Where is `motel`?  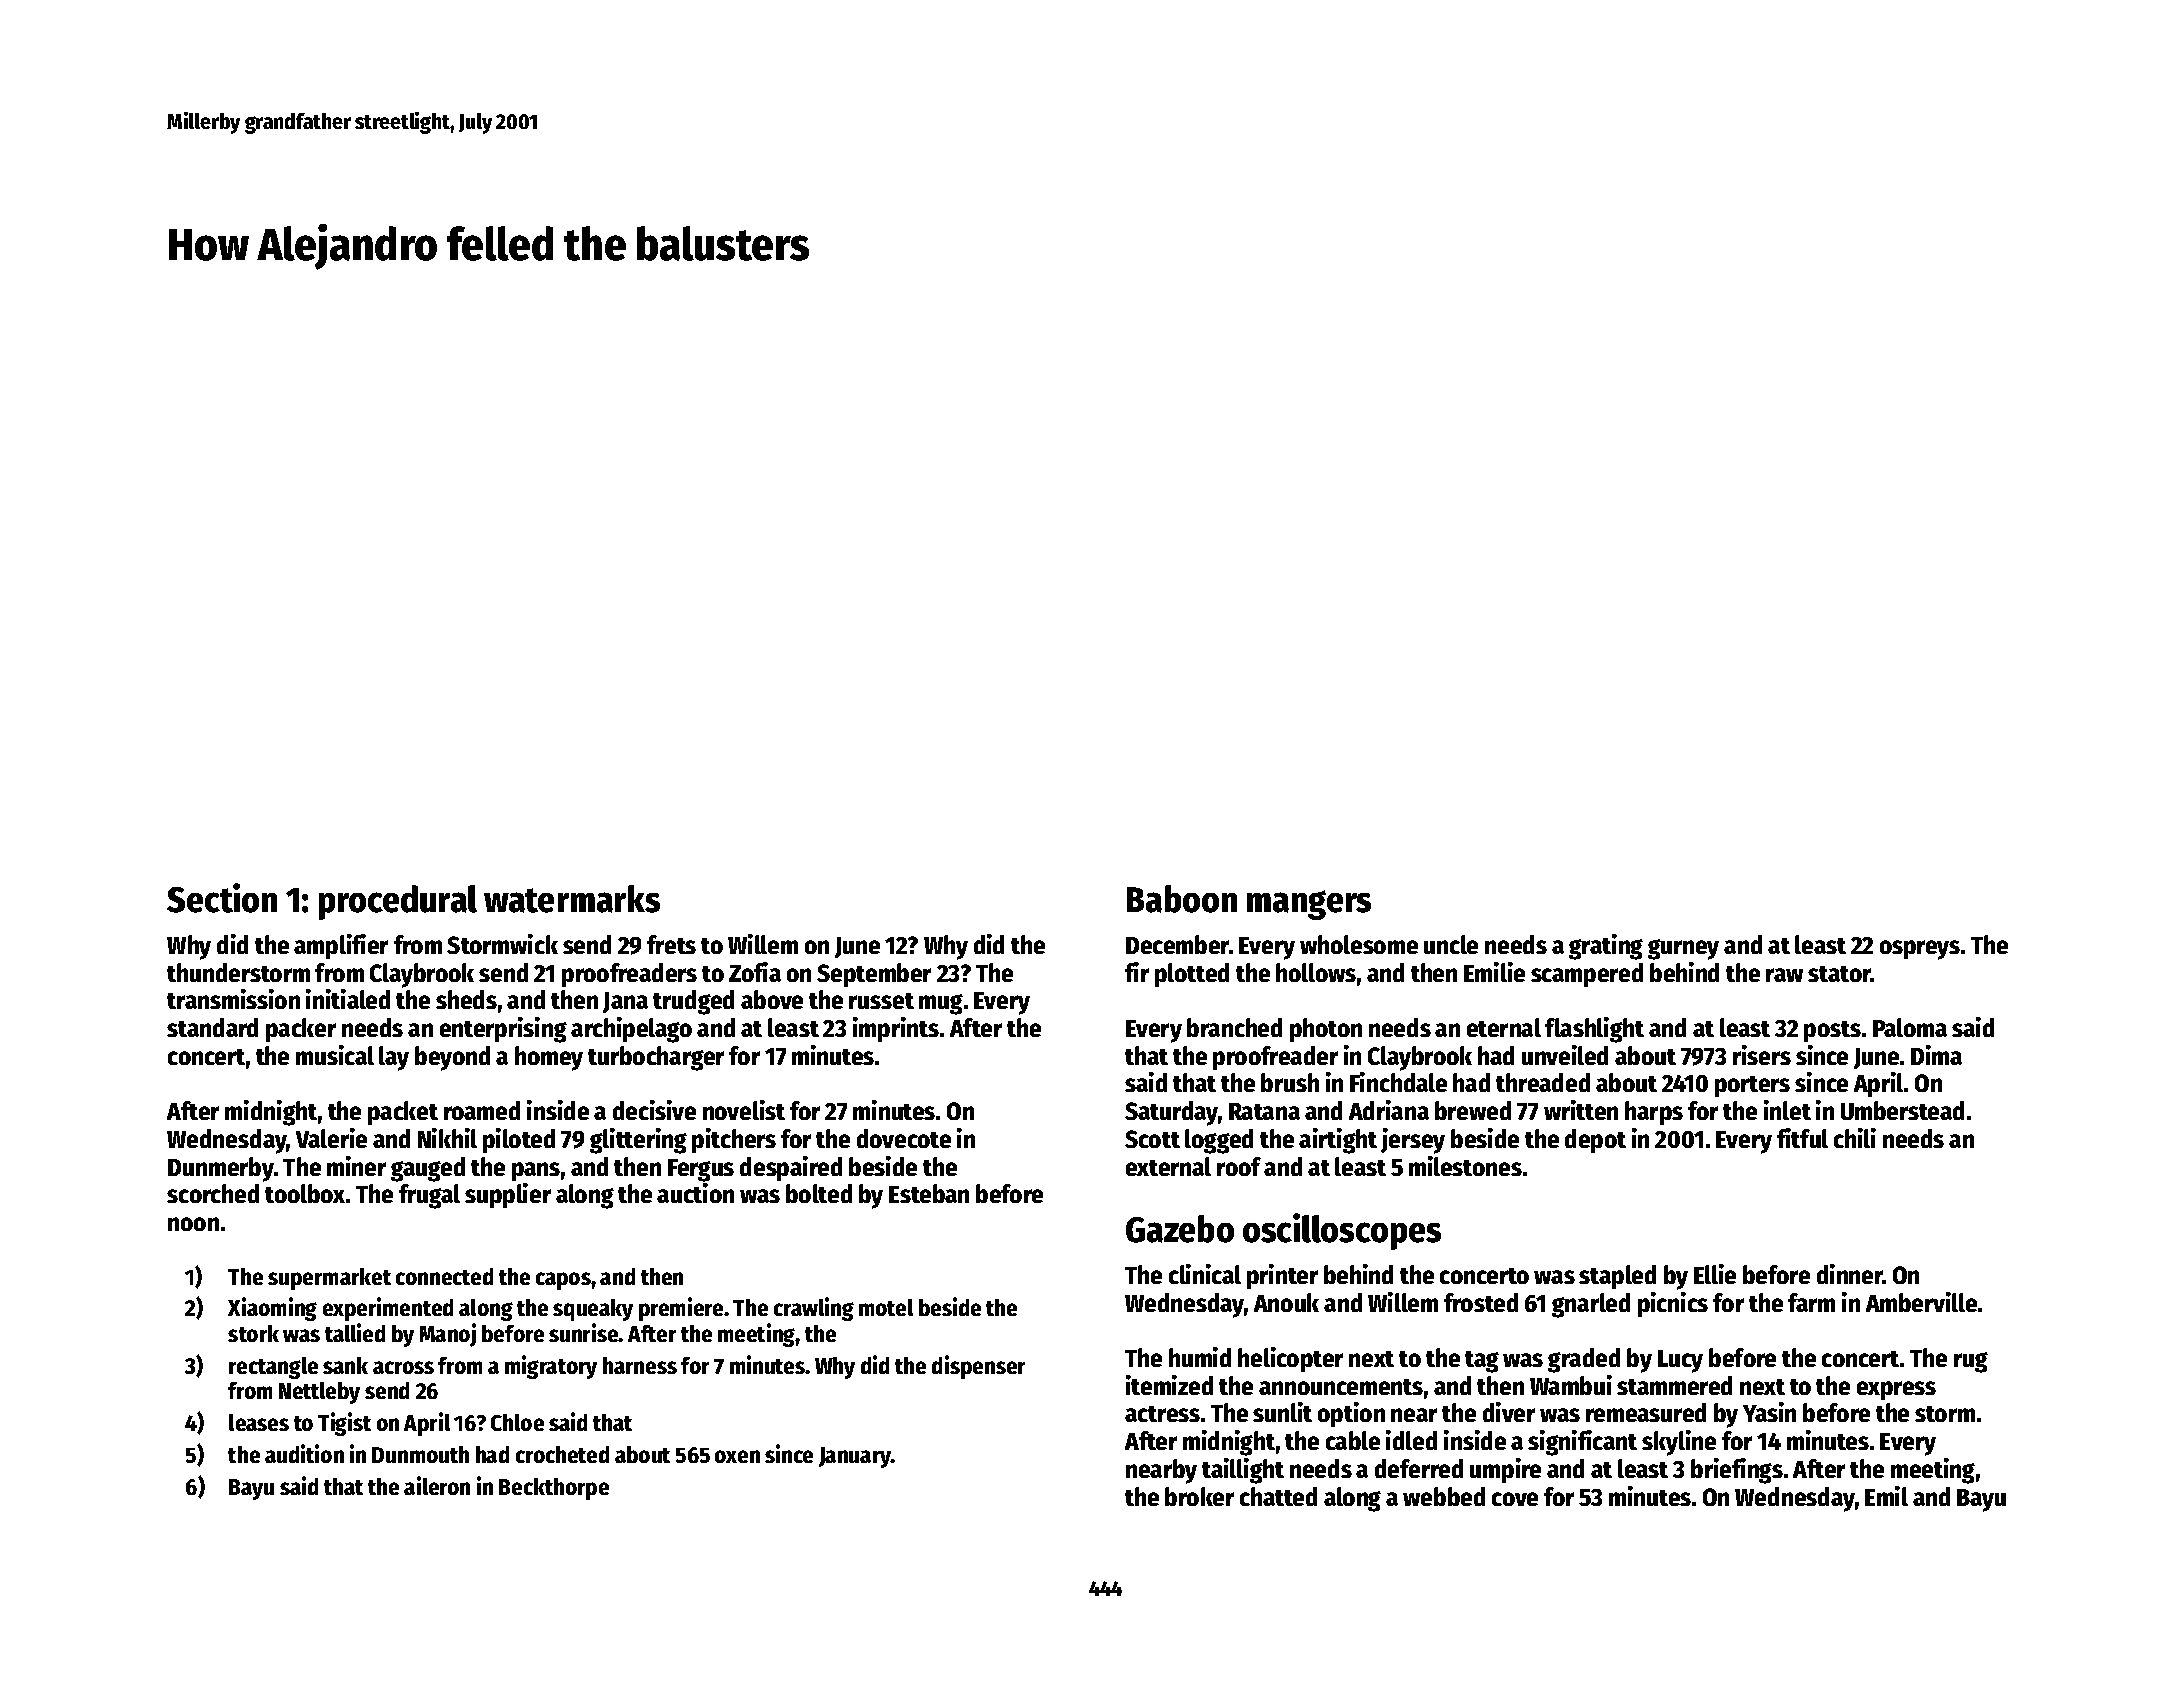
motel is located at coordinates (886, 1307).
